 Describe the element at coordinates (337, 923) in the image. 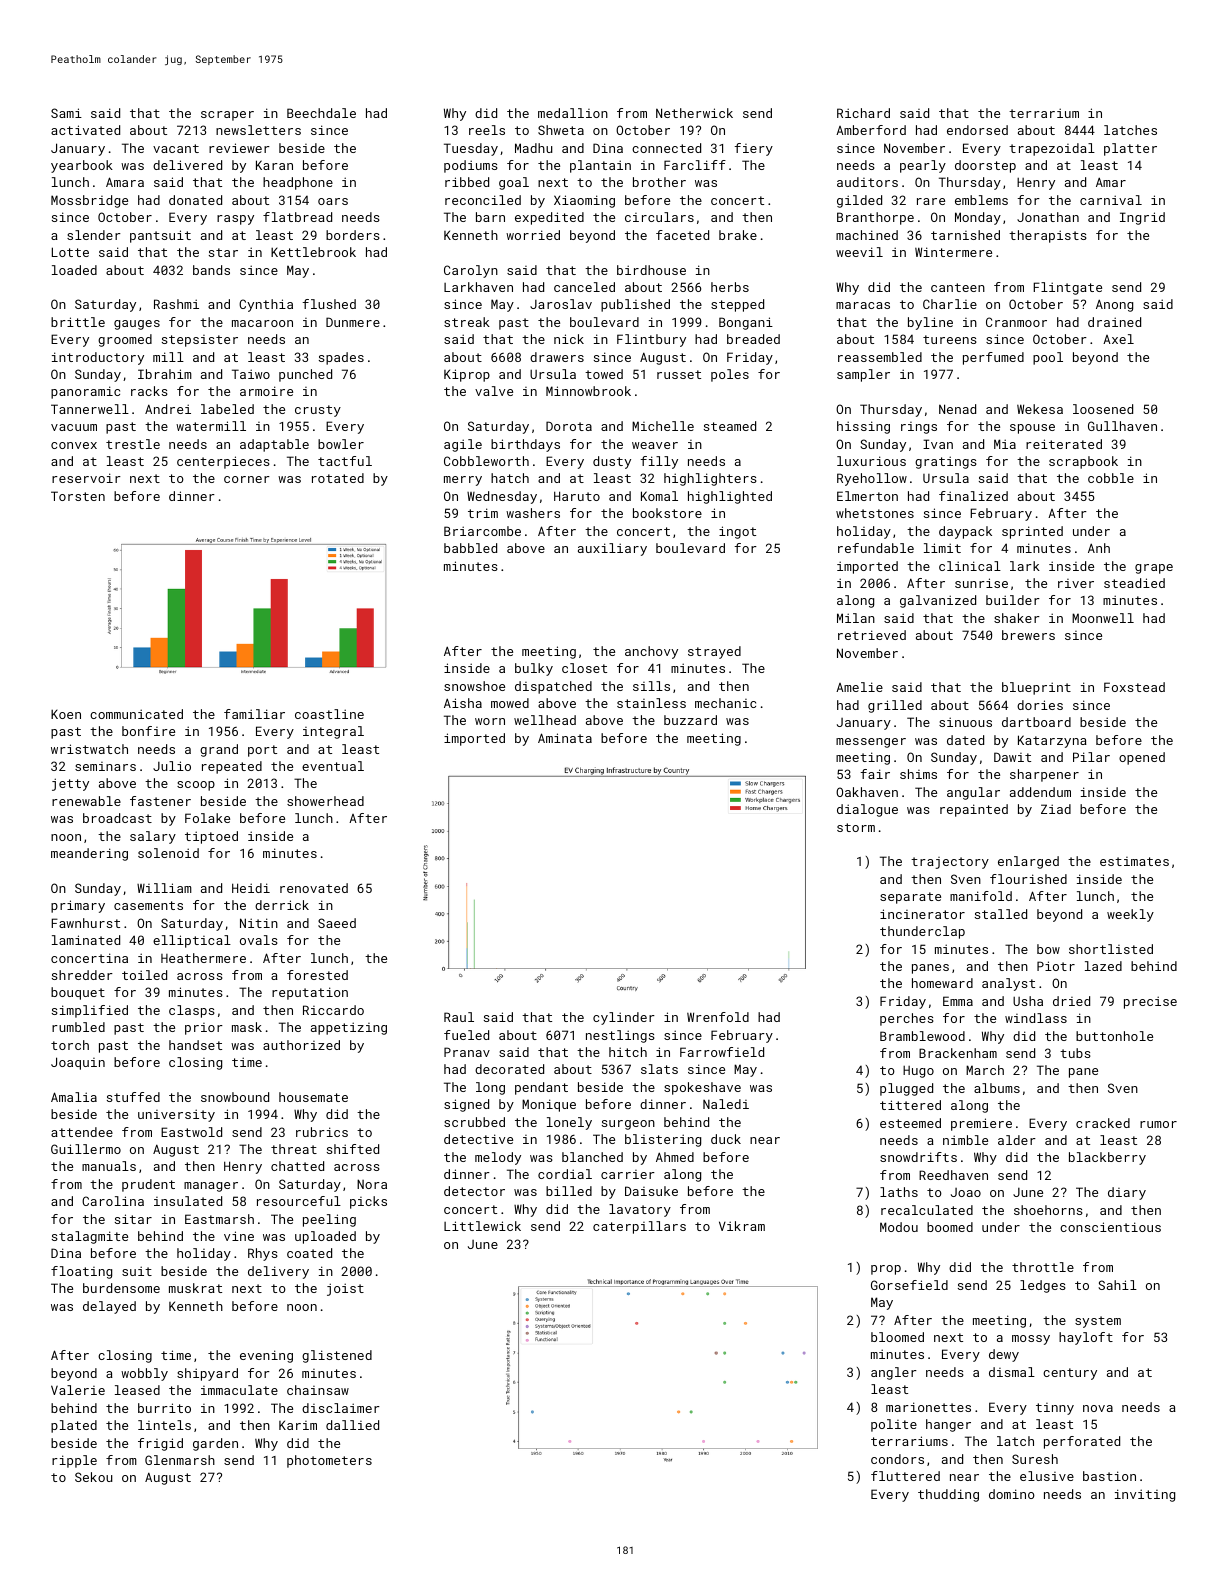

I see `Saeed` at that location.
